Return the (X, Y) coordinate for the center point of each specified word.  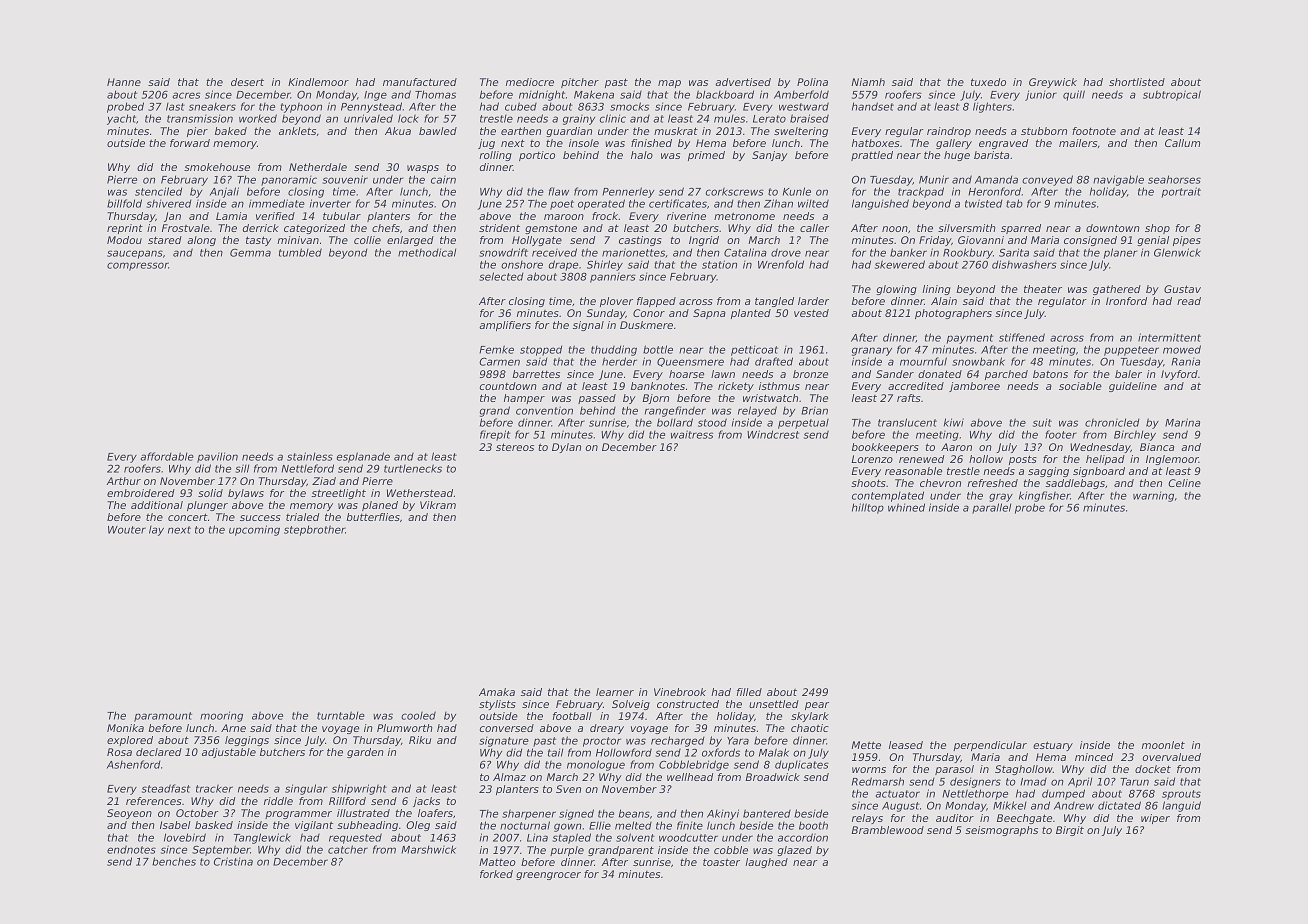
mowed (1182, 349)
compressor (138, 266)
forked (496, 874)
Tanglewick (262, 838)
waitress (692, 434)
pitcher (580, 83)
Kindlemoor (318, 82)
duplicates (802, 765)
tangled (774, 302)
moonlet (1163, 745)
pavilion (217, 457)
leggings (247, 741)
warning (1153, 496)
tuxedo (988, 82)
